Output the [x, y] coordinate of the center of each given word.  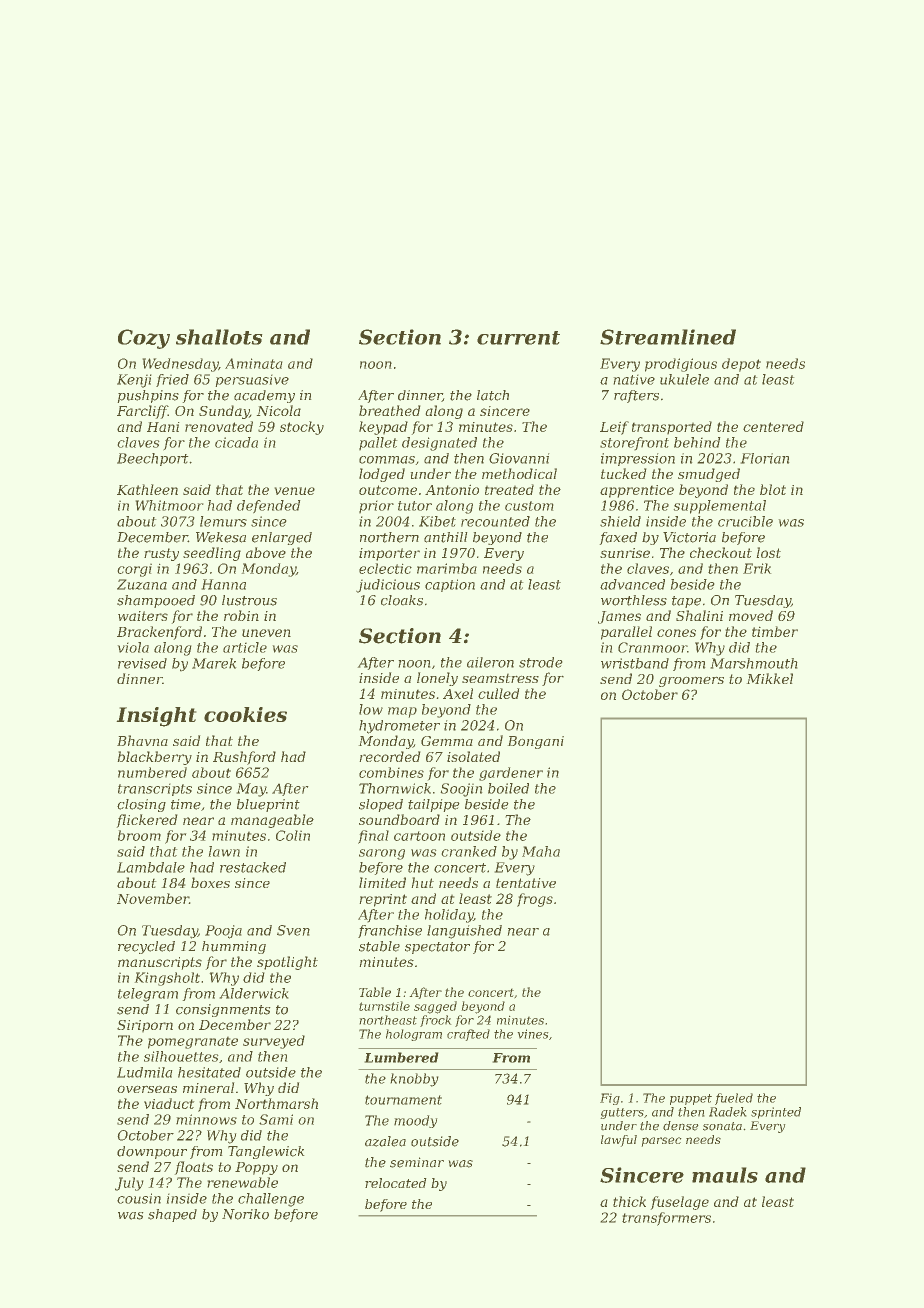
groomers [691, 682]
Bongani [536, 742]
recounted [495, 521]
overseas [147, 1089]
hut [423, 882]
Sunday [224, 412]
